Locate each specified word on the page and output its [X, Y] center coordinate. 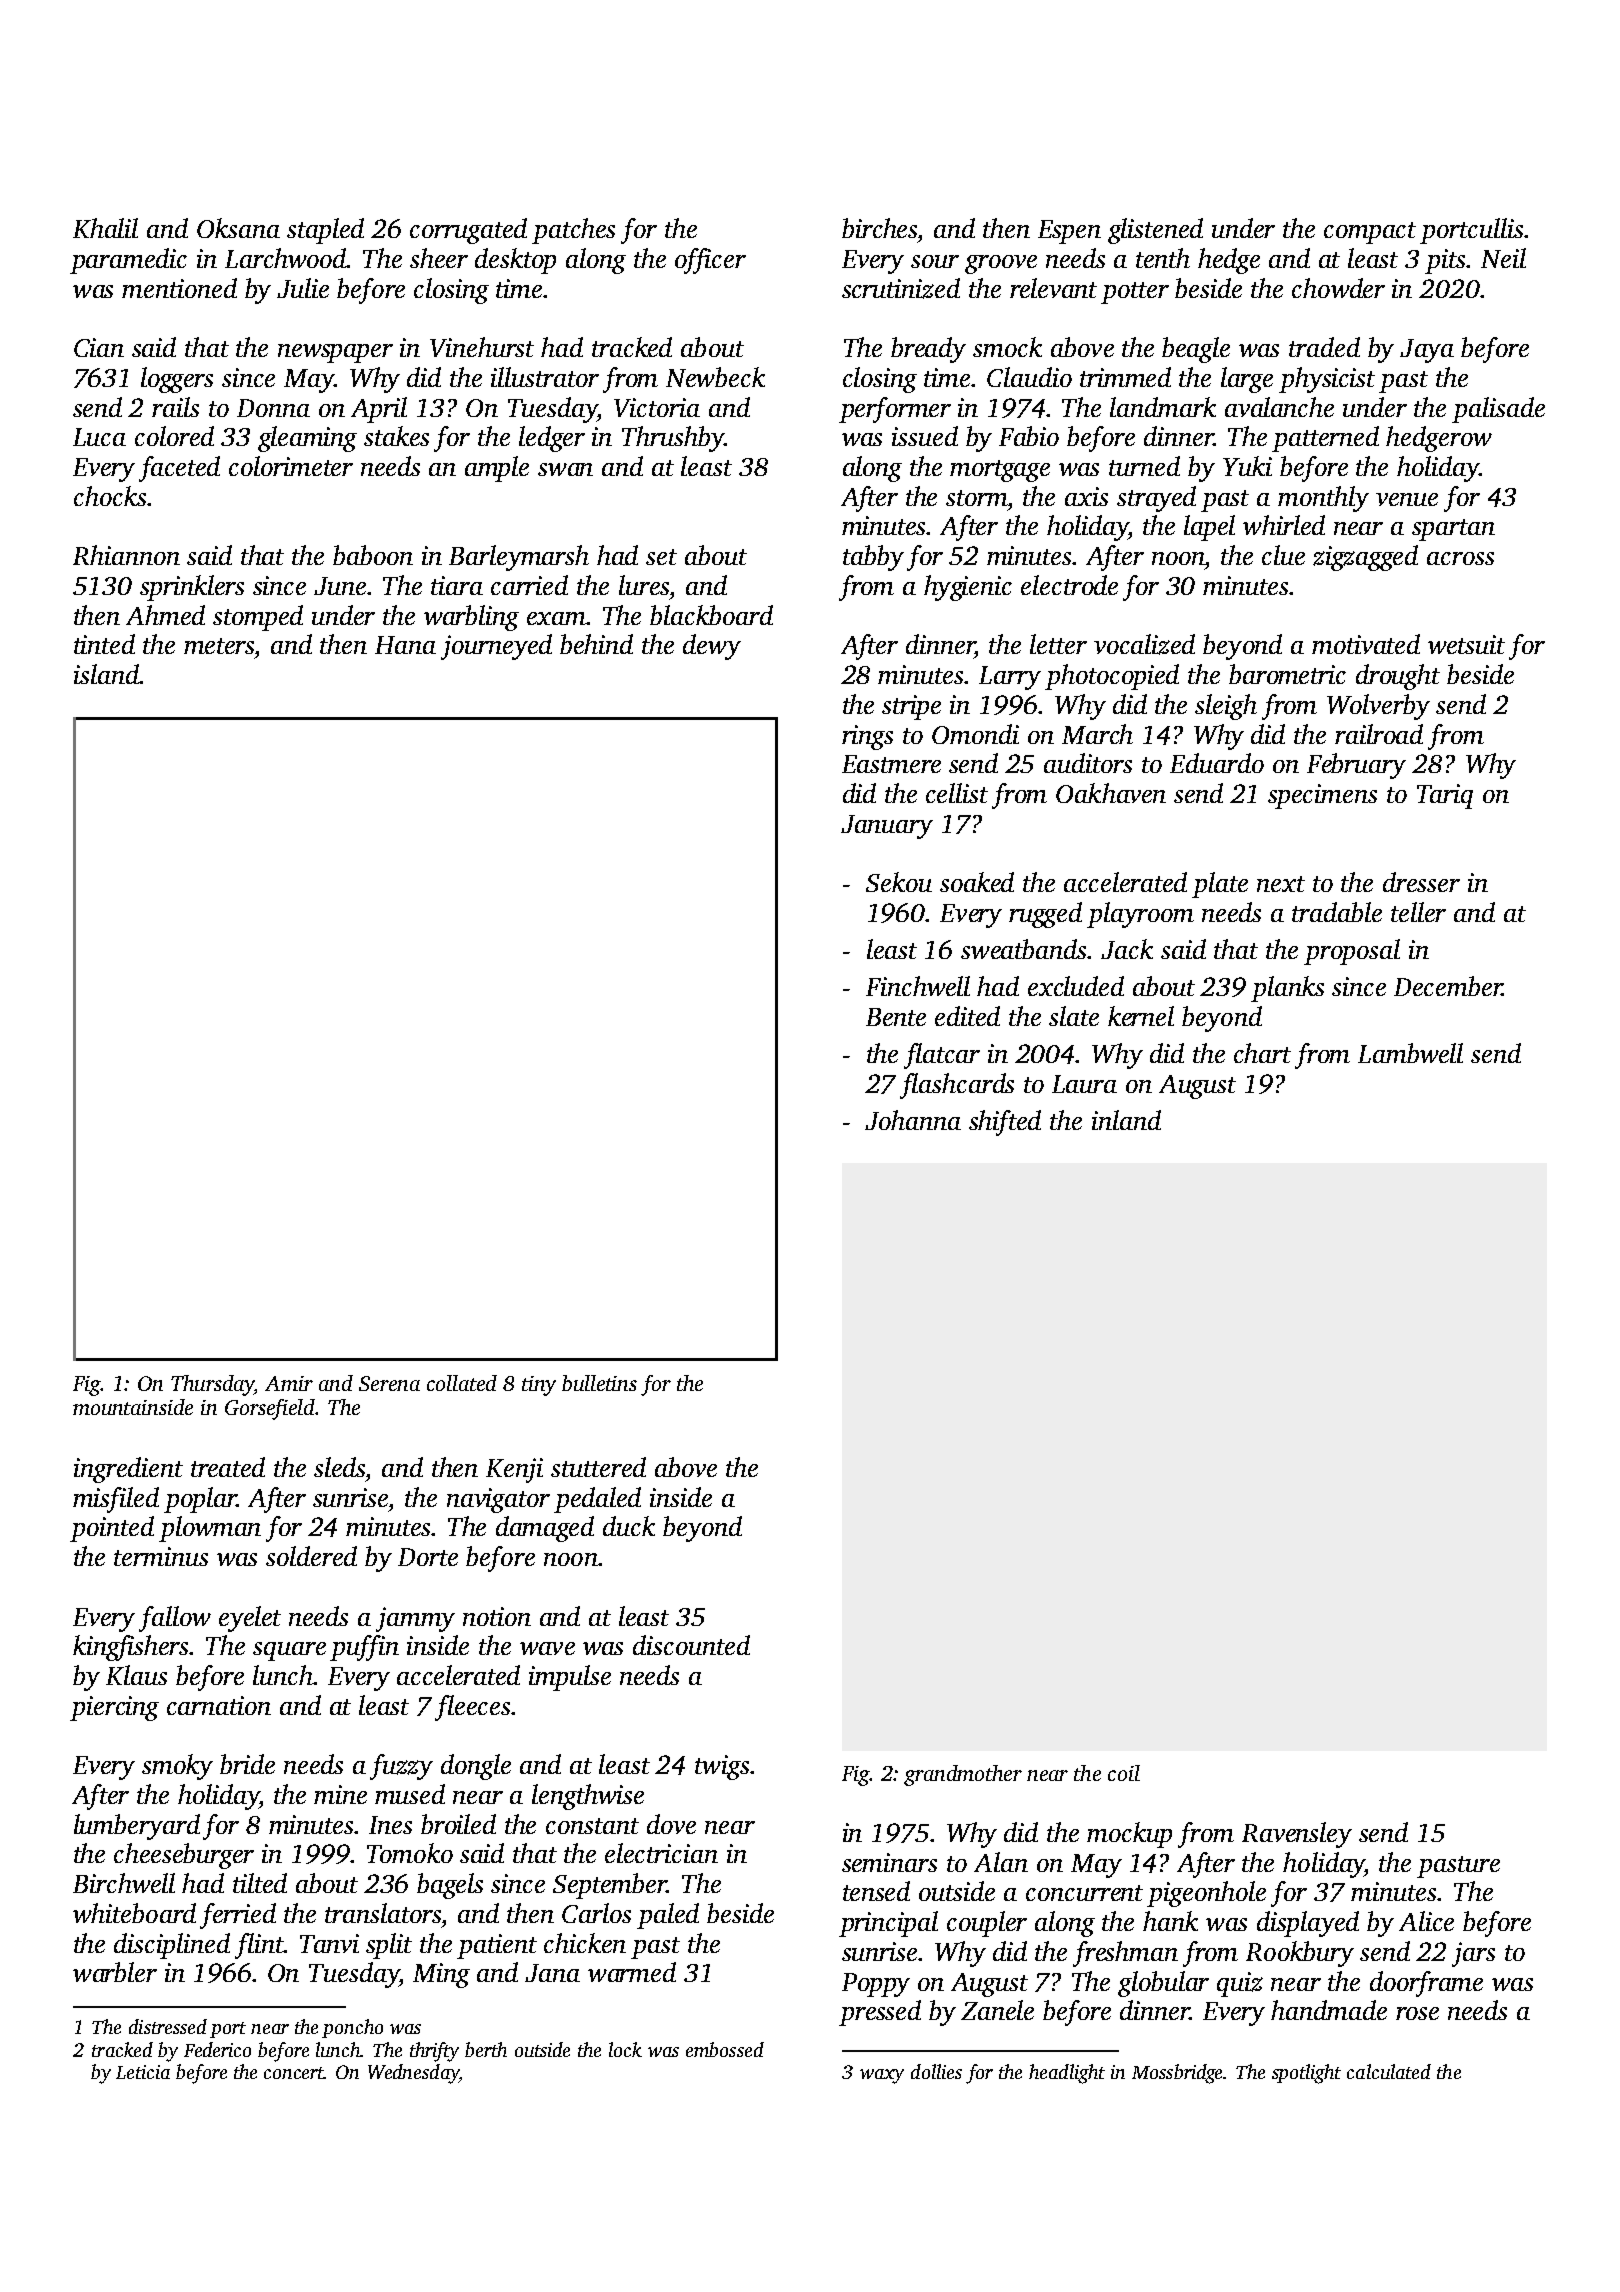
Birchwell [124, 1883]
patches [573, 231]
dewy [712, 647]
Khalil [105, 228]
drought [1398, 677]
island [106, 674]
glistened [1155, 231]
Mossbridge [1178, 2074]
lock [625, 2049]
